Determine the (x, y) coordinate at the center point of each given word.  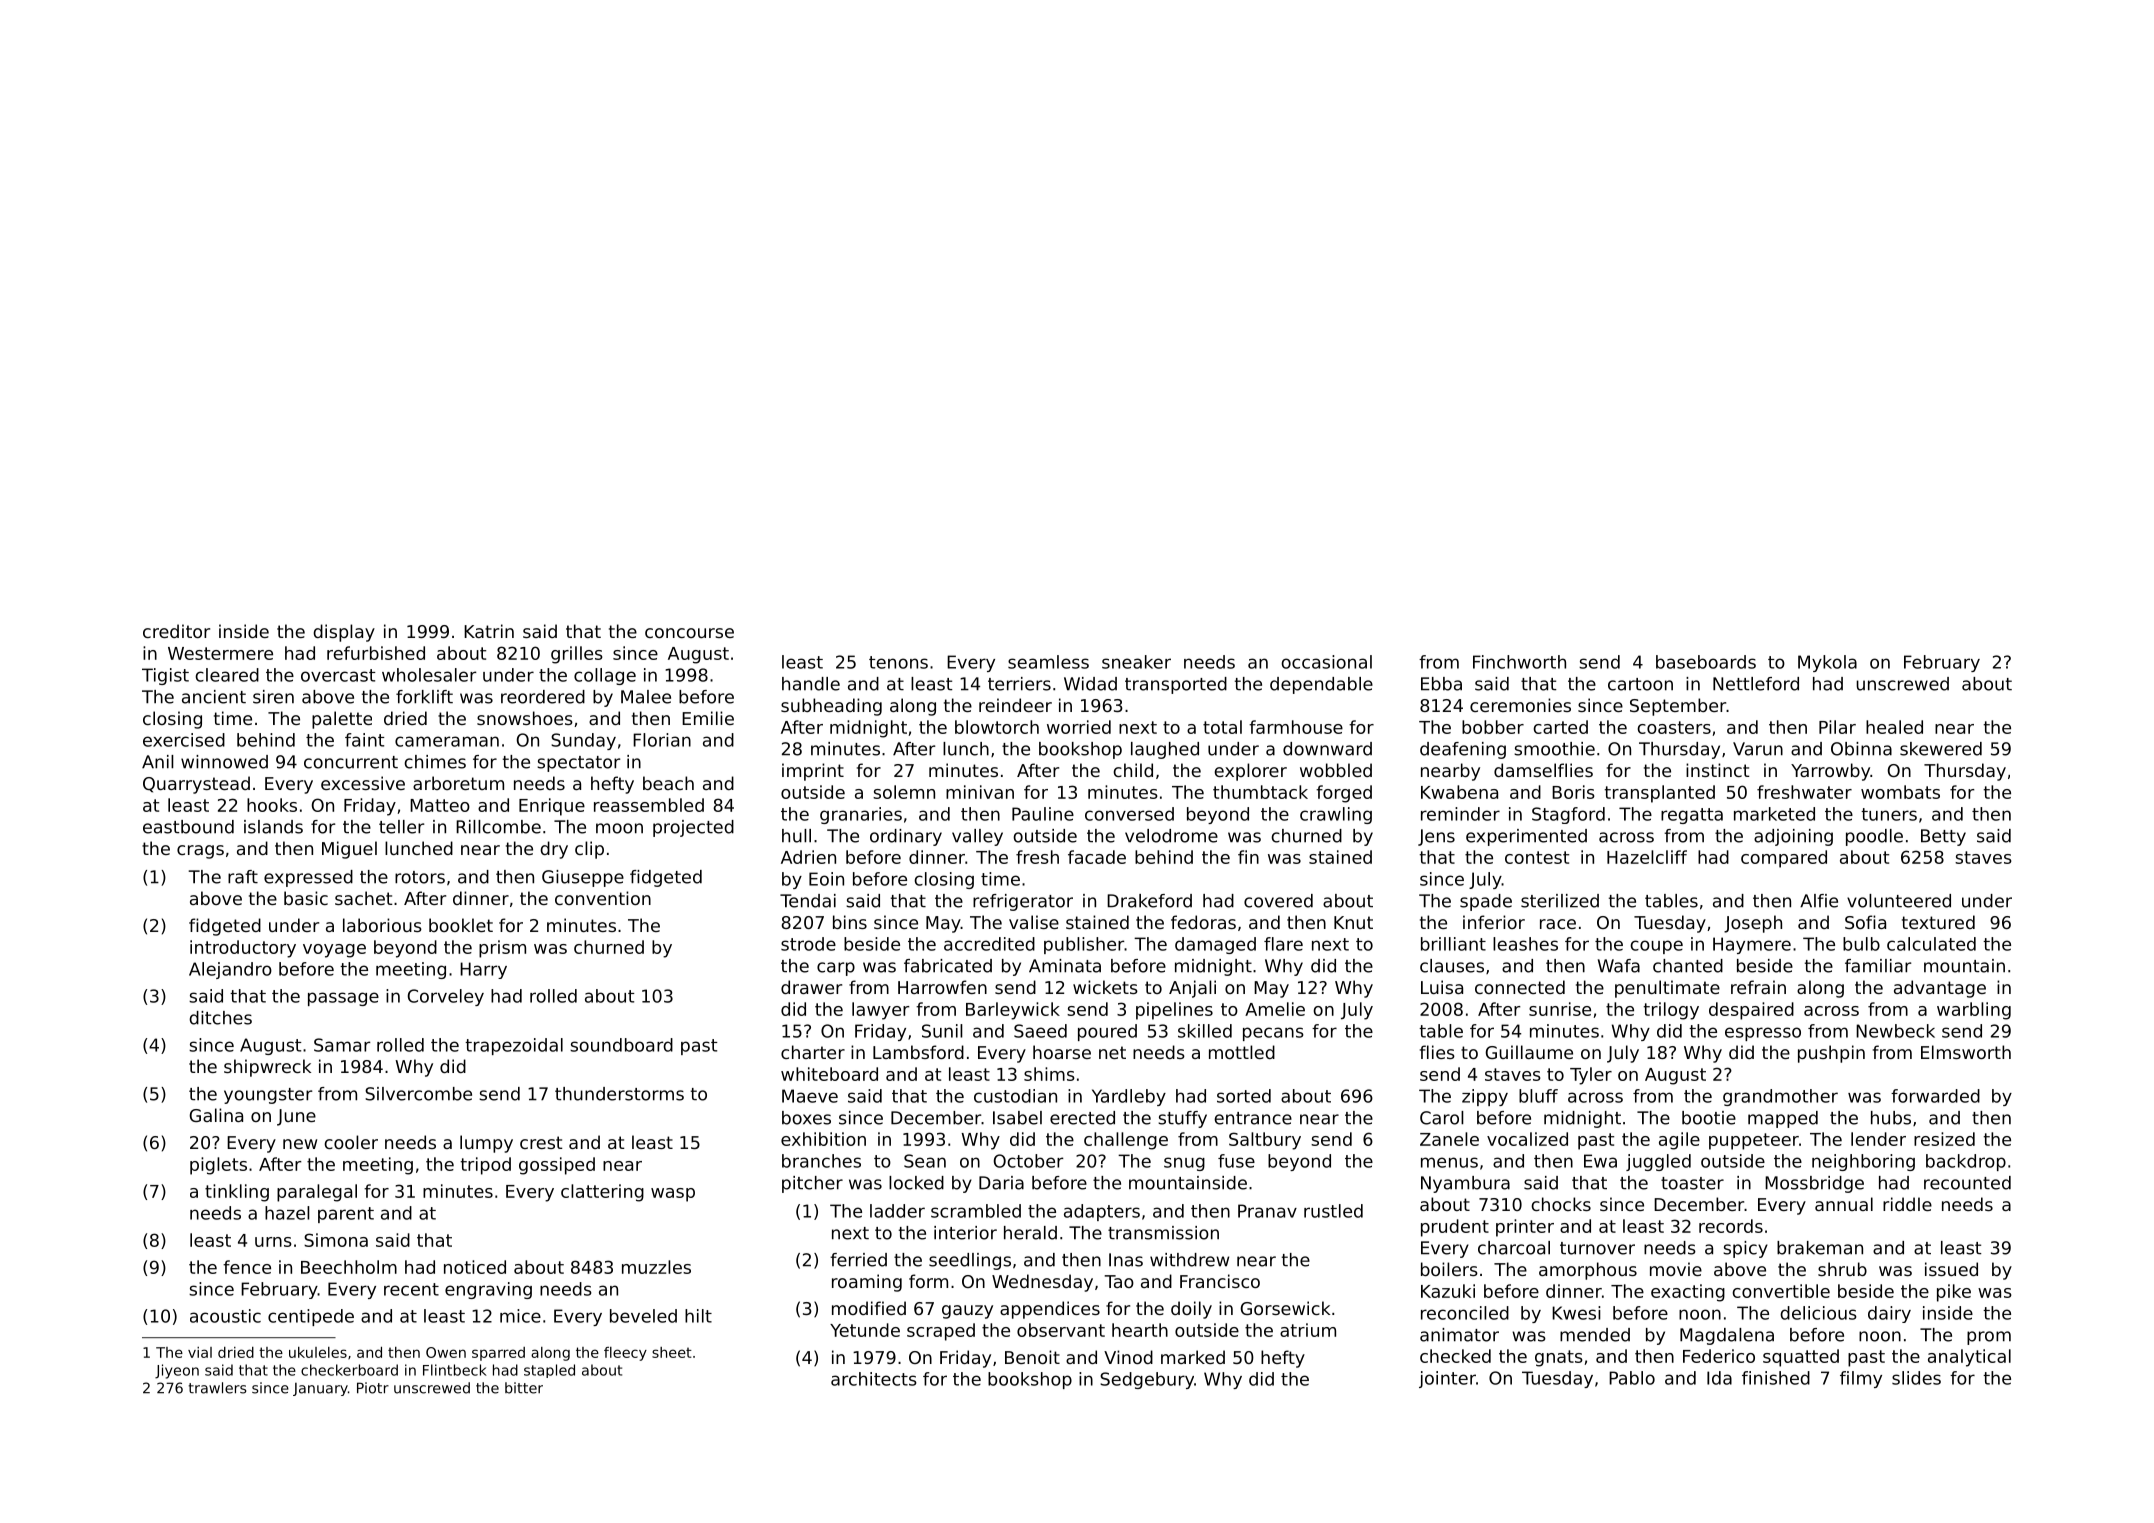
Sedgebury (1147, 1380)
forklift (424, 697)
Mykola (1827, 663)
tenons (898, 662)
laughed (1165, 750)
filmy (1861, 1379)
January (320, 1389)
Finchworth (1519, 662)
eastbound (188, 827)
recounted (1967, 1183)
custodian (1015, 1096)
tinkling (237, 1193)
